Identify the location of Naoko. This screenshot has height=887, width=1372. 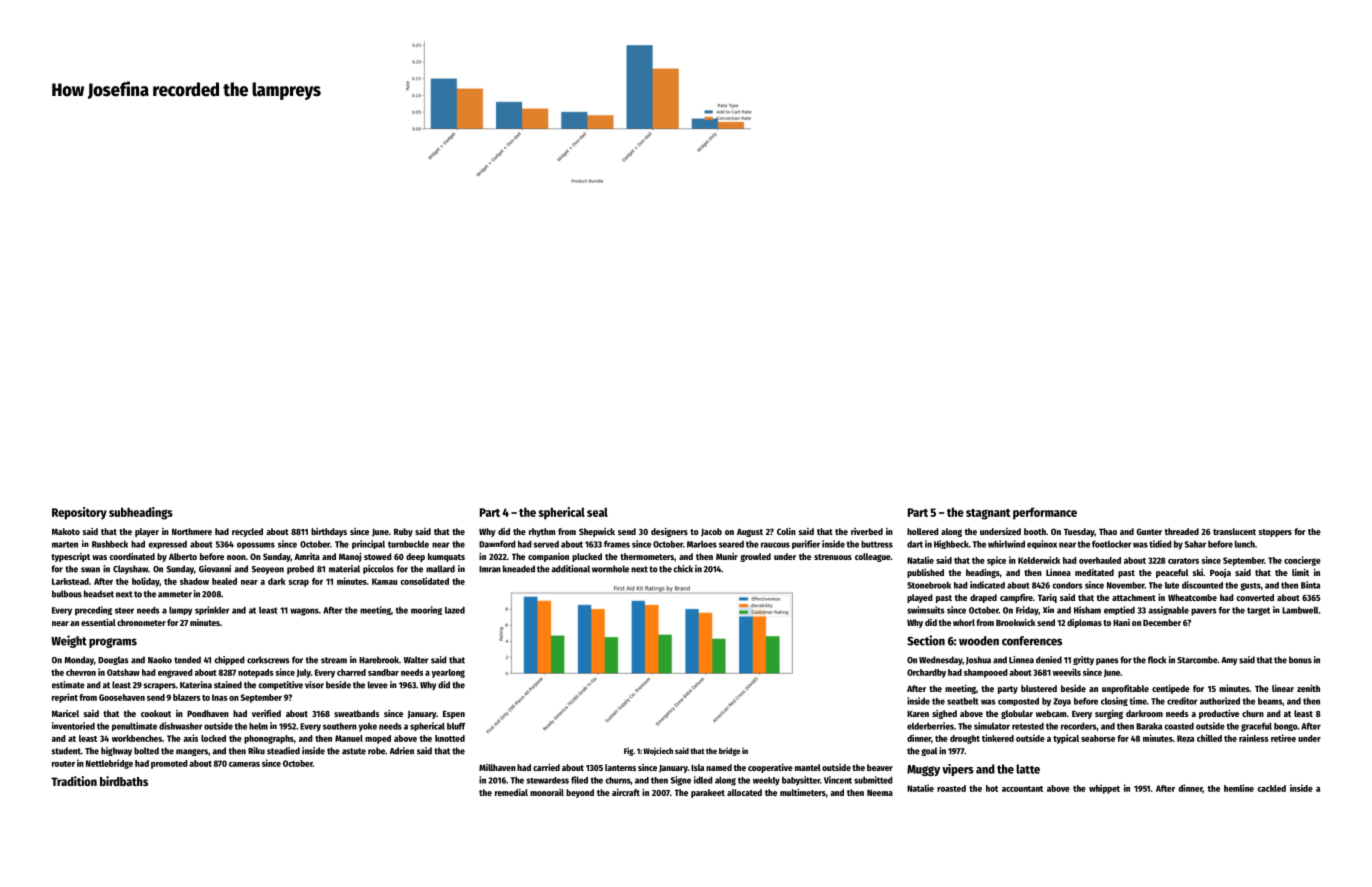
(160, 660).
